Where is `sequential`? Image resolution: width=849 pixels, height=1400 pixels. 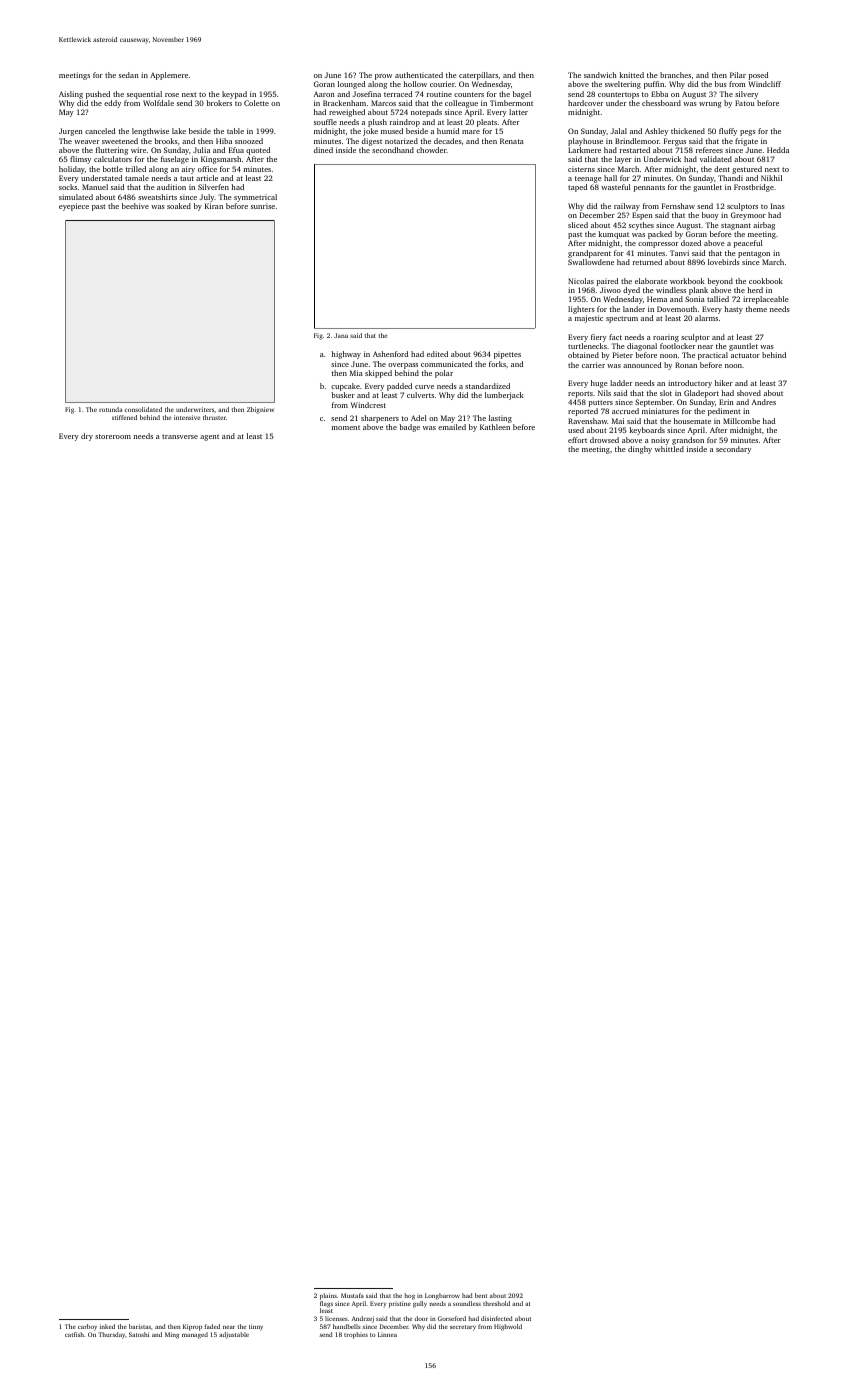
sequential is located at coordinates (144, 95).
